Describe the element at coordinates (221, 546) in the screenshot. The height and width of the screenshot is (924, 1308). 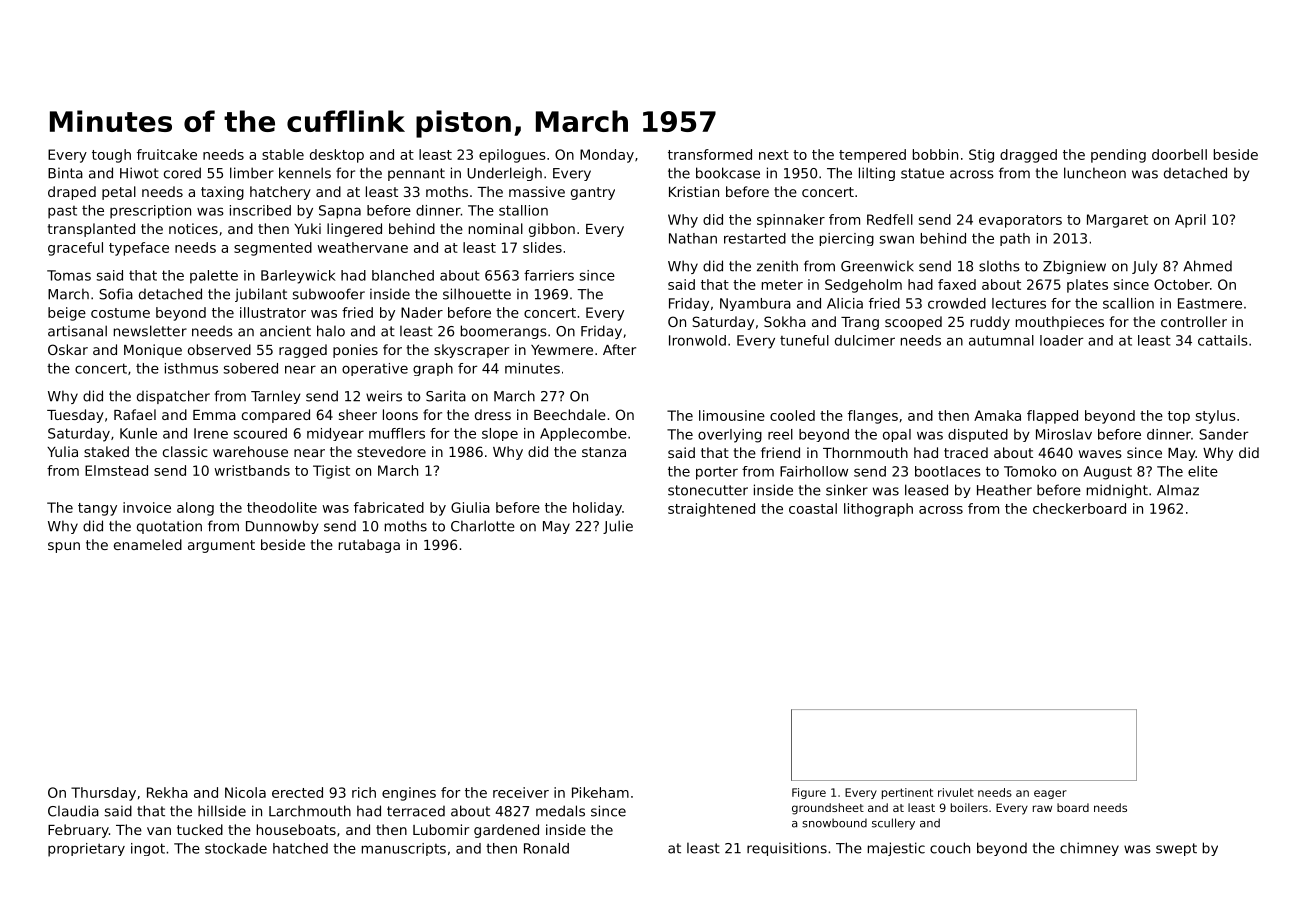
I see `argument` at that location.
